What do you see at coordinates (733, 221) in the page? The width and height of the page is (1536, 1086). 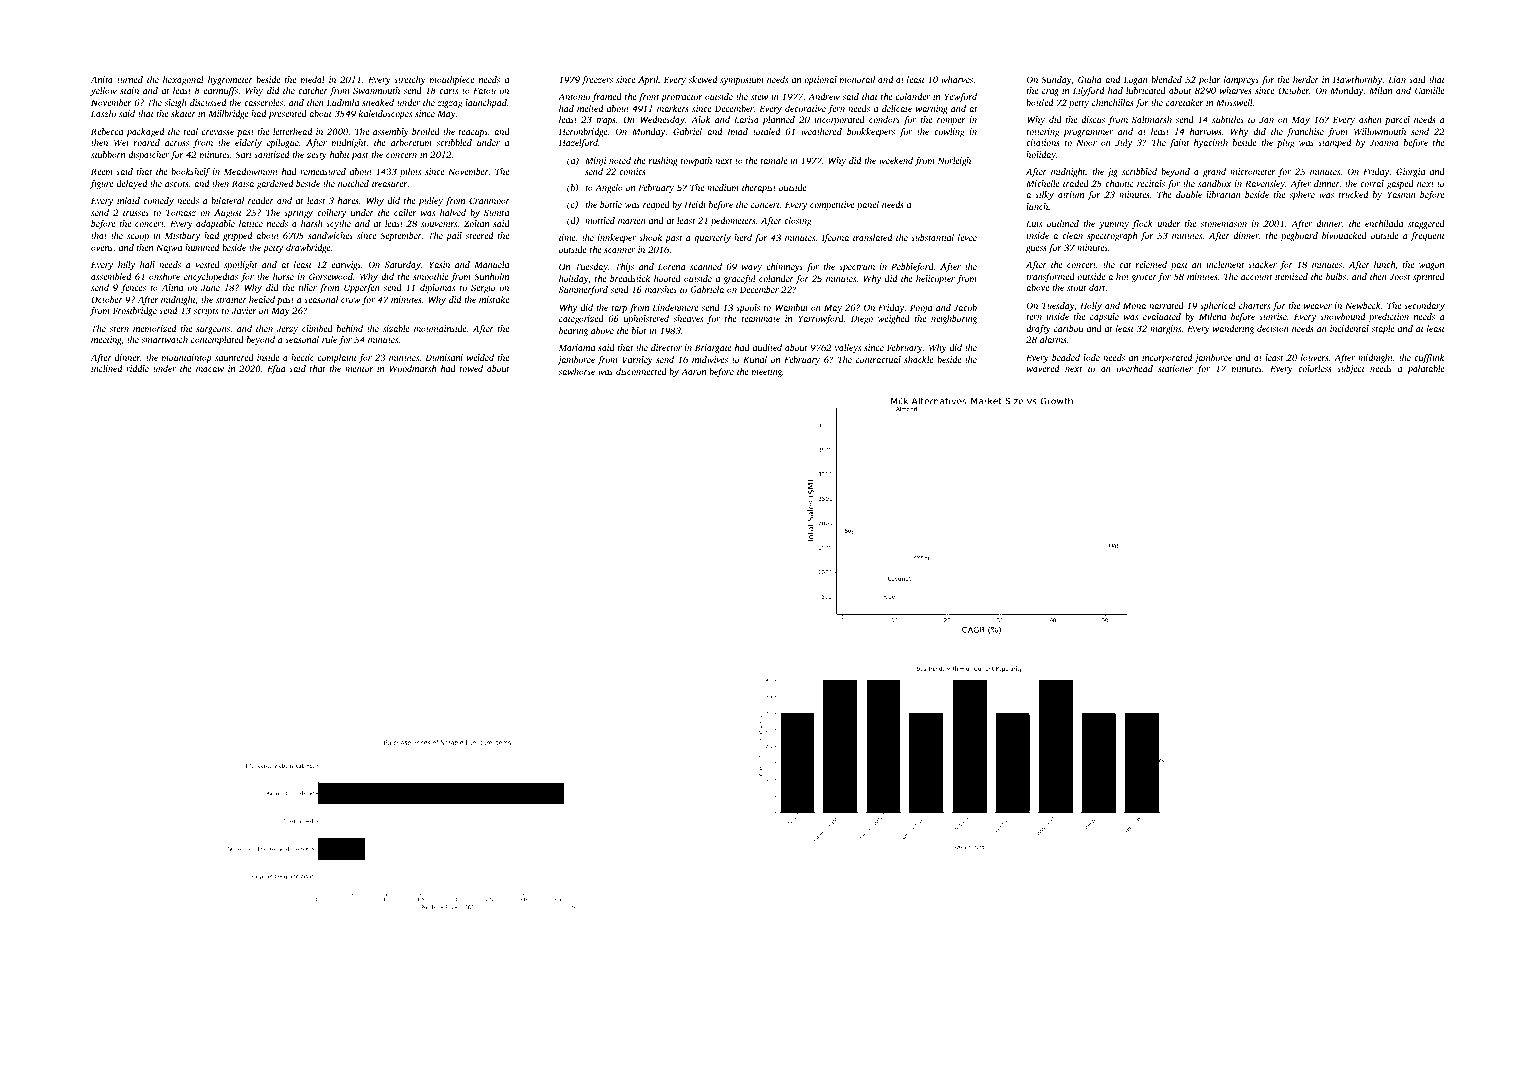 I see `pedometers` at bounding box center [733, 221].
